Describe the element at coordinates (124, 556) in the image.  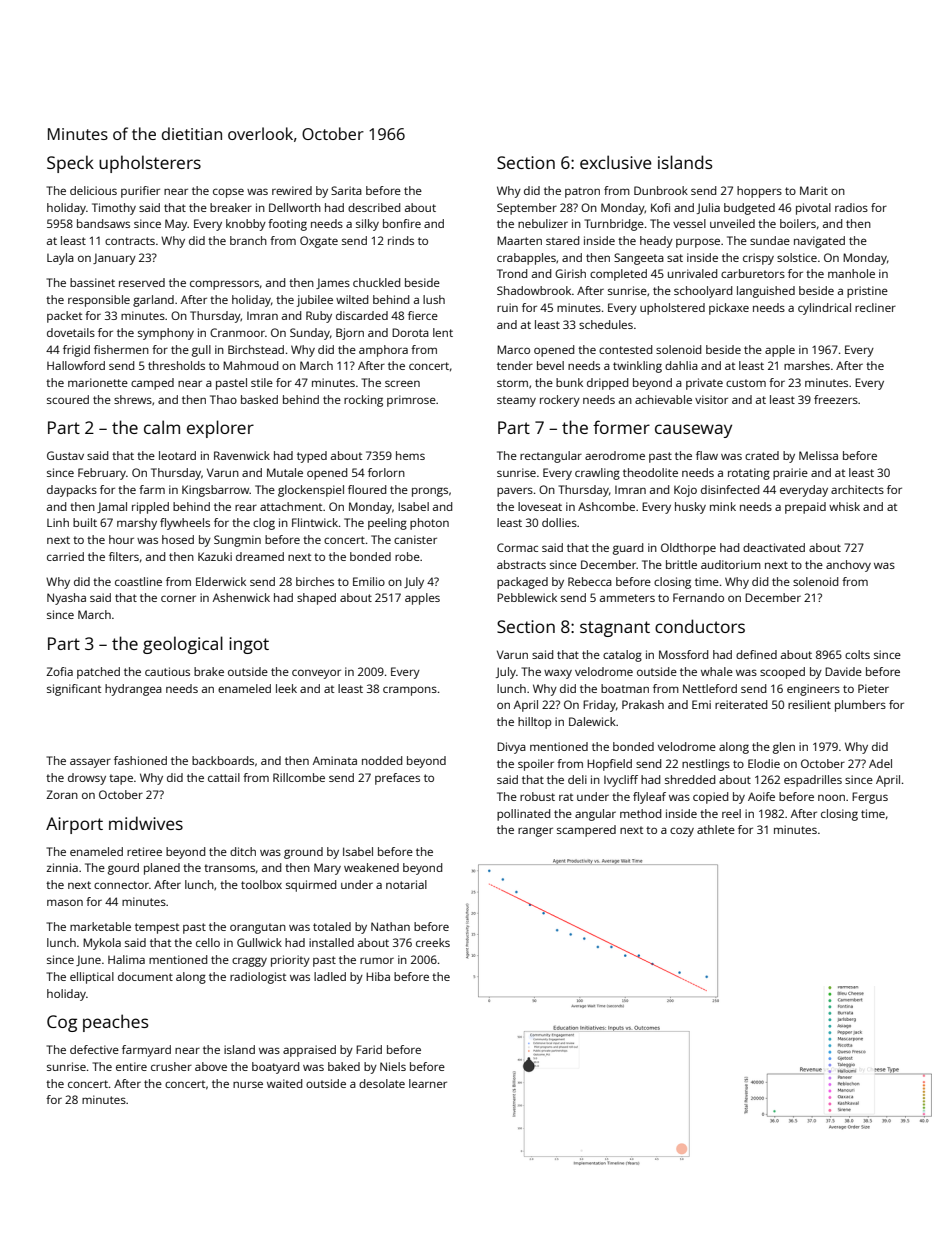
I see `filters` at that location.
